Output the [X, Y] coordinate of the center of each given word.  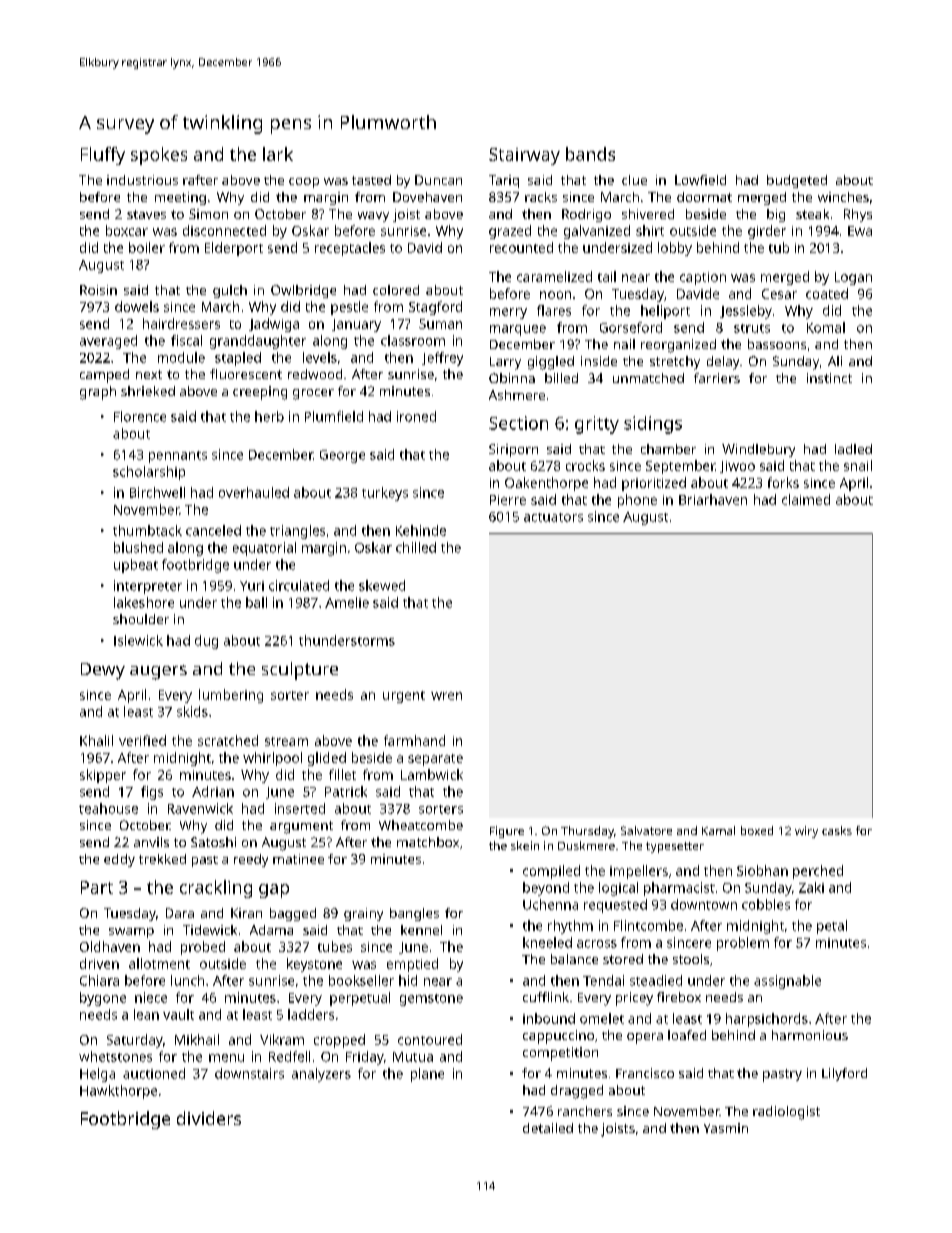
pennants [178, 457]
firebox [679, 997]
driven [99, 963]
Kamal [718, 830]
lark [278, 154]
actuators [553, 517]
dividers [209, 1118]
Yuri [252, 586]
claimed [806, 499]
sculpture [300, 671]
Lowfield [700, 180]
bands [590, 154]
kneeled [547, 942]
